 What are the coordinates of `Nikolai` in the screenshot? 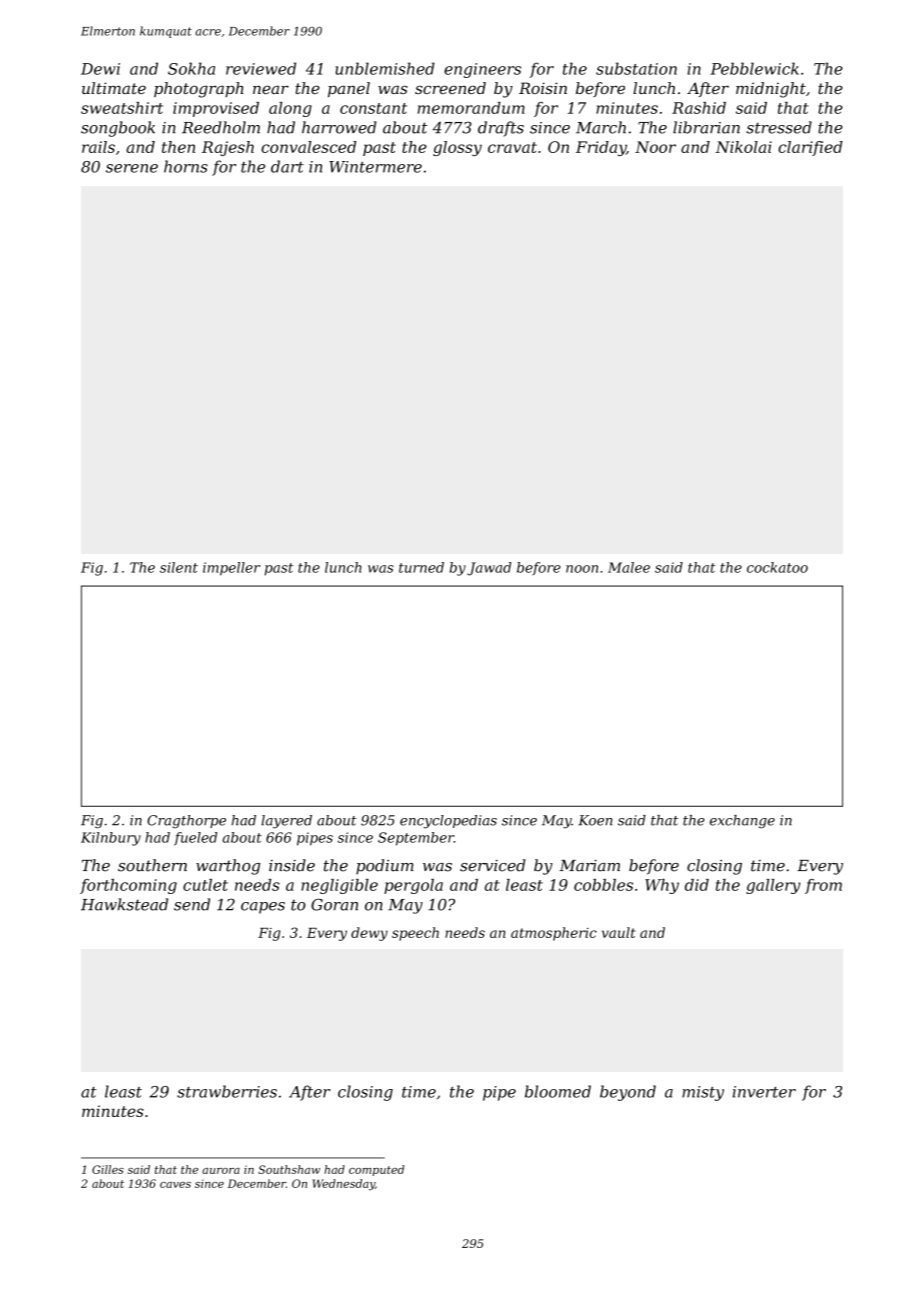 It's located at (743, 147).
